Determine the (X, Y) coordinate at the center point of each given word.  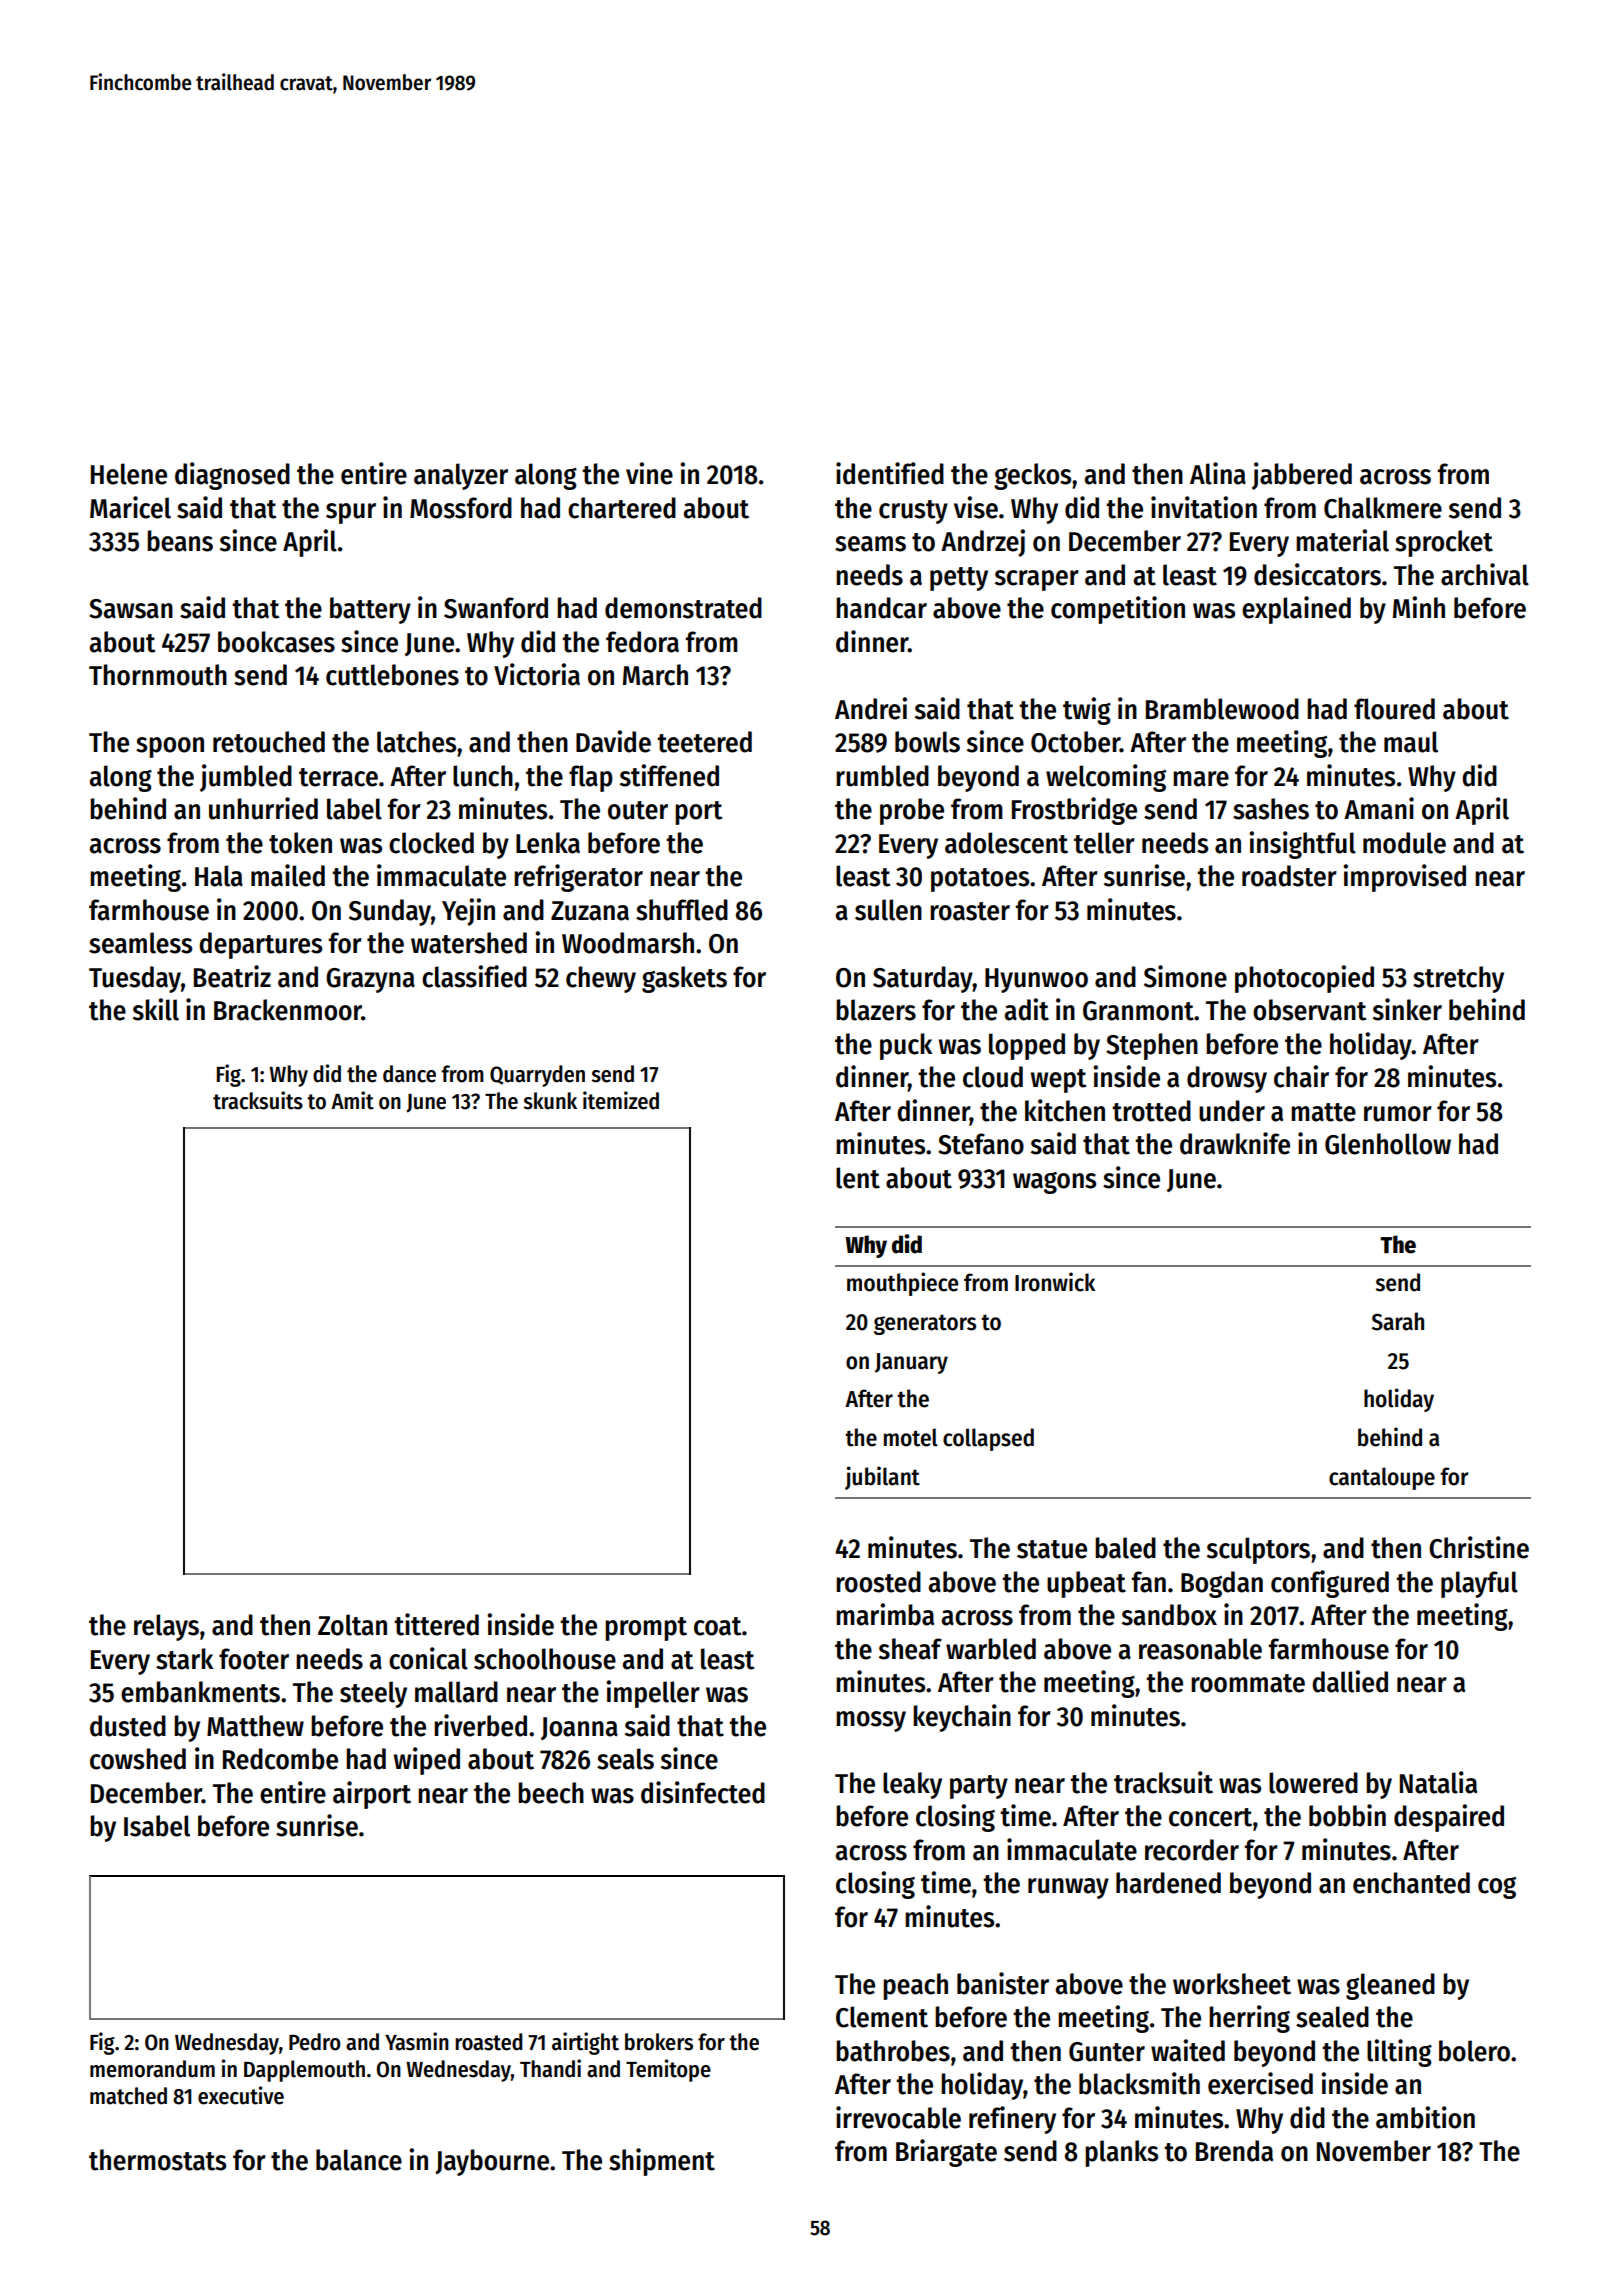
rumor (1398, 1114)
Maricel (130, 507)
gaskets (684, 979)
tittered (436, 1624)
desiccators (1317, 574)
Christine (1479, 1547)
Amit (352, 1100)
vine (649, 473)
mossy (871, 1721)
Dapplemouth (304, 2071)
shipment (662, 2162)
